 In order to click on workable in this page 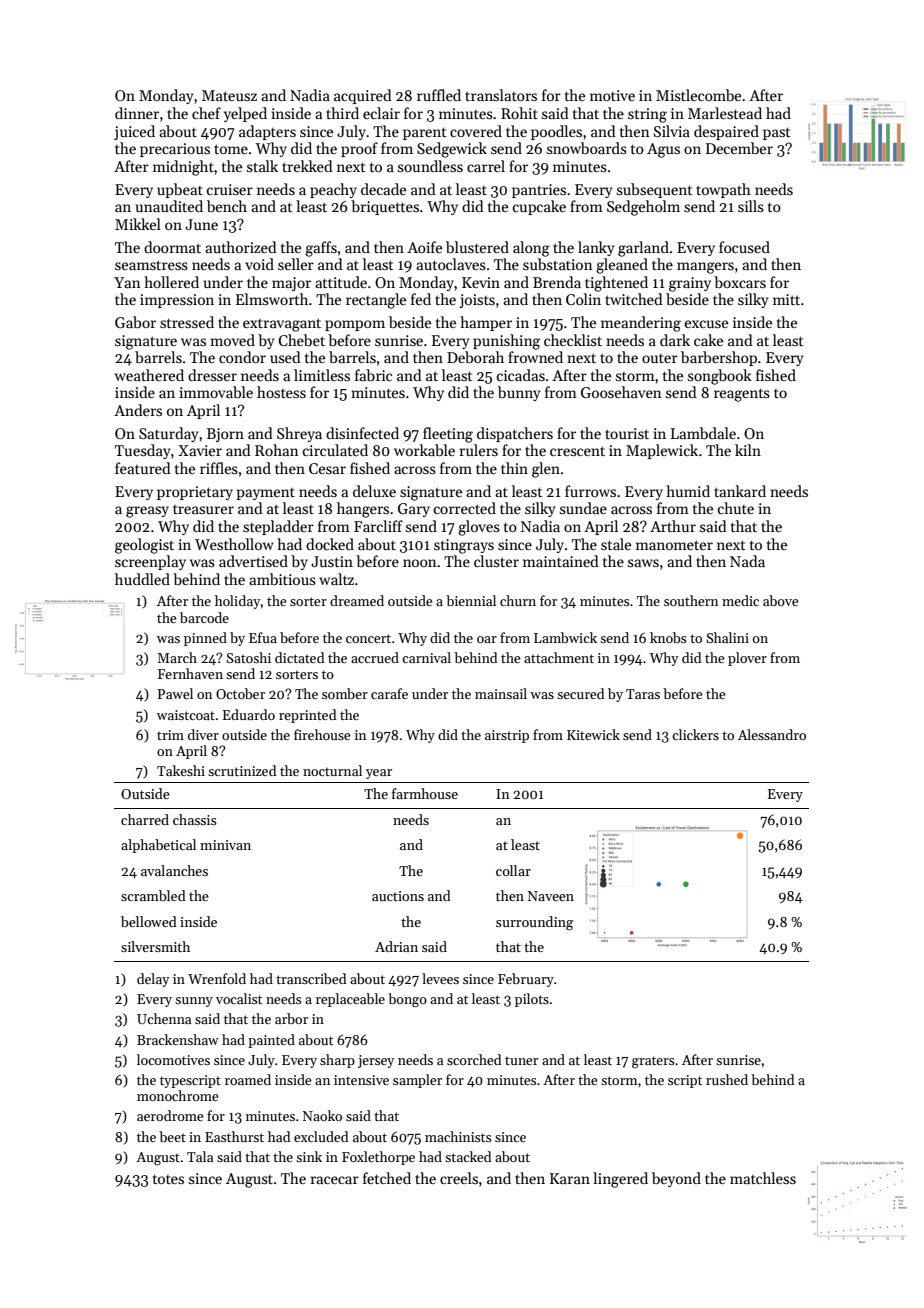, I will do `click(424, 450)`.
